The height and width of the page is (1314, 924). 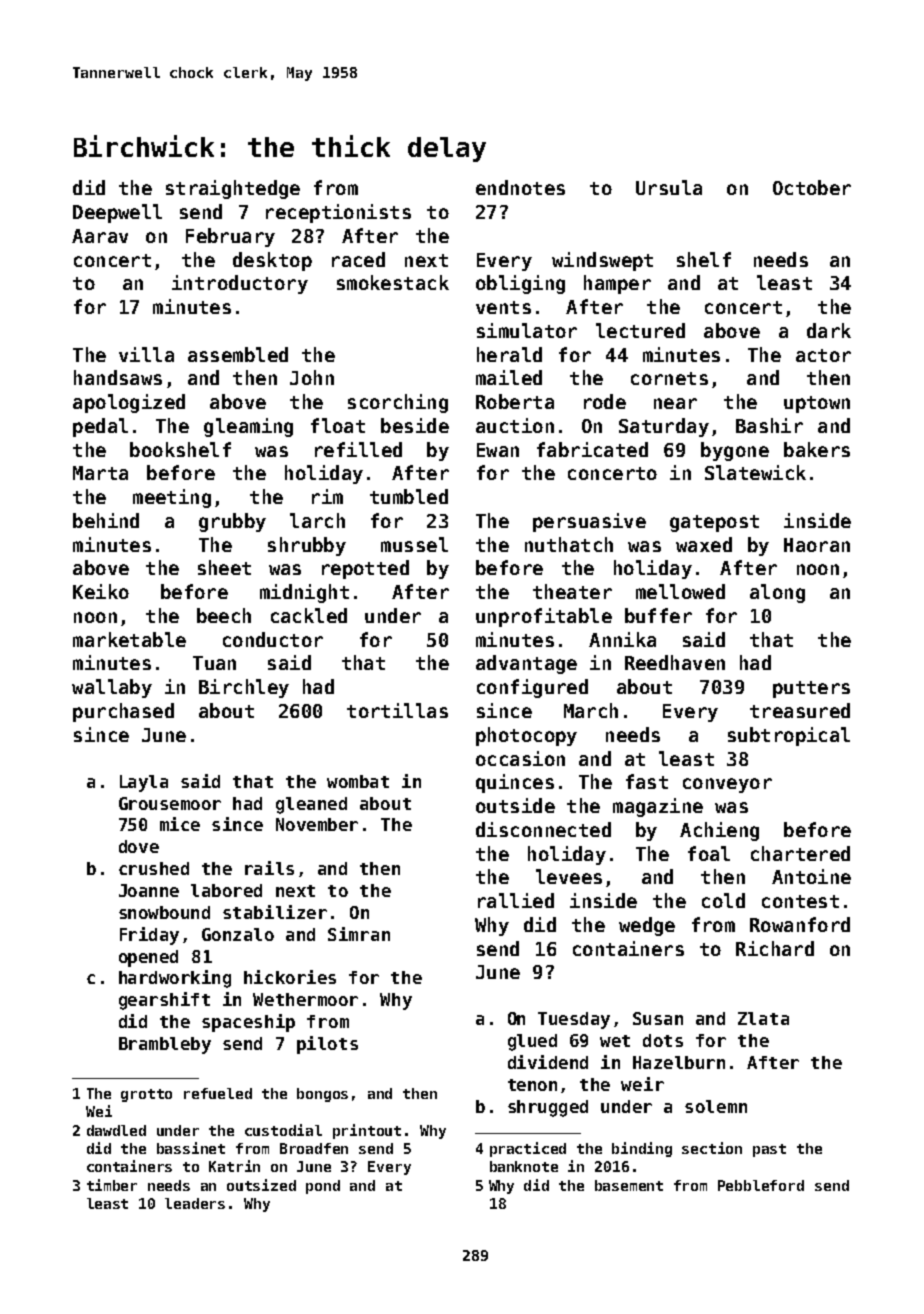 I want to click on solemn, so click(x=716, y=1106).
